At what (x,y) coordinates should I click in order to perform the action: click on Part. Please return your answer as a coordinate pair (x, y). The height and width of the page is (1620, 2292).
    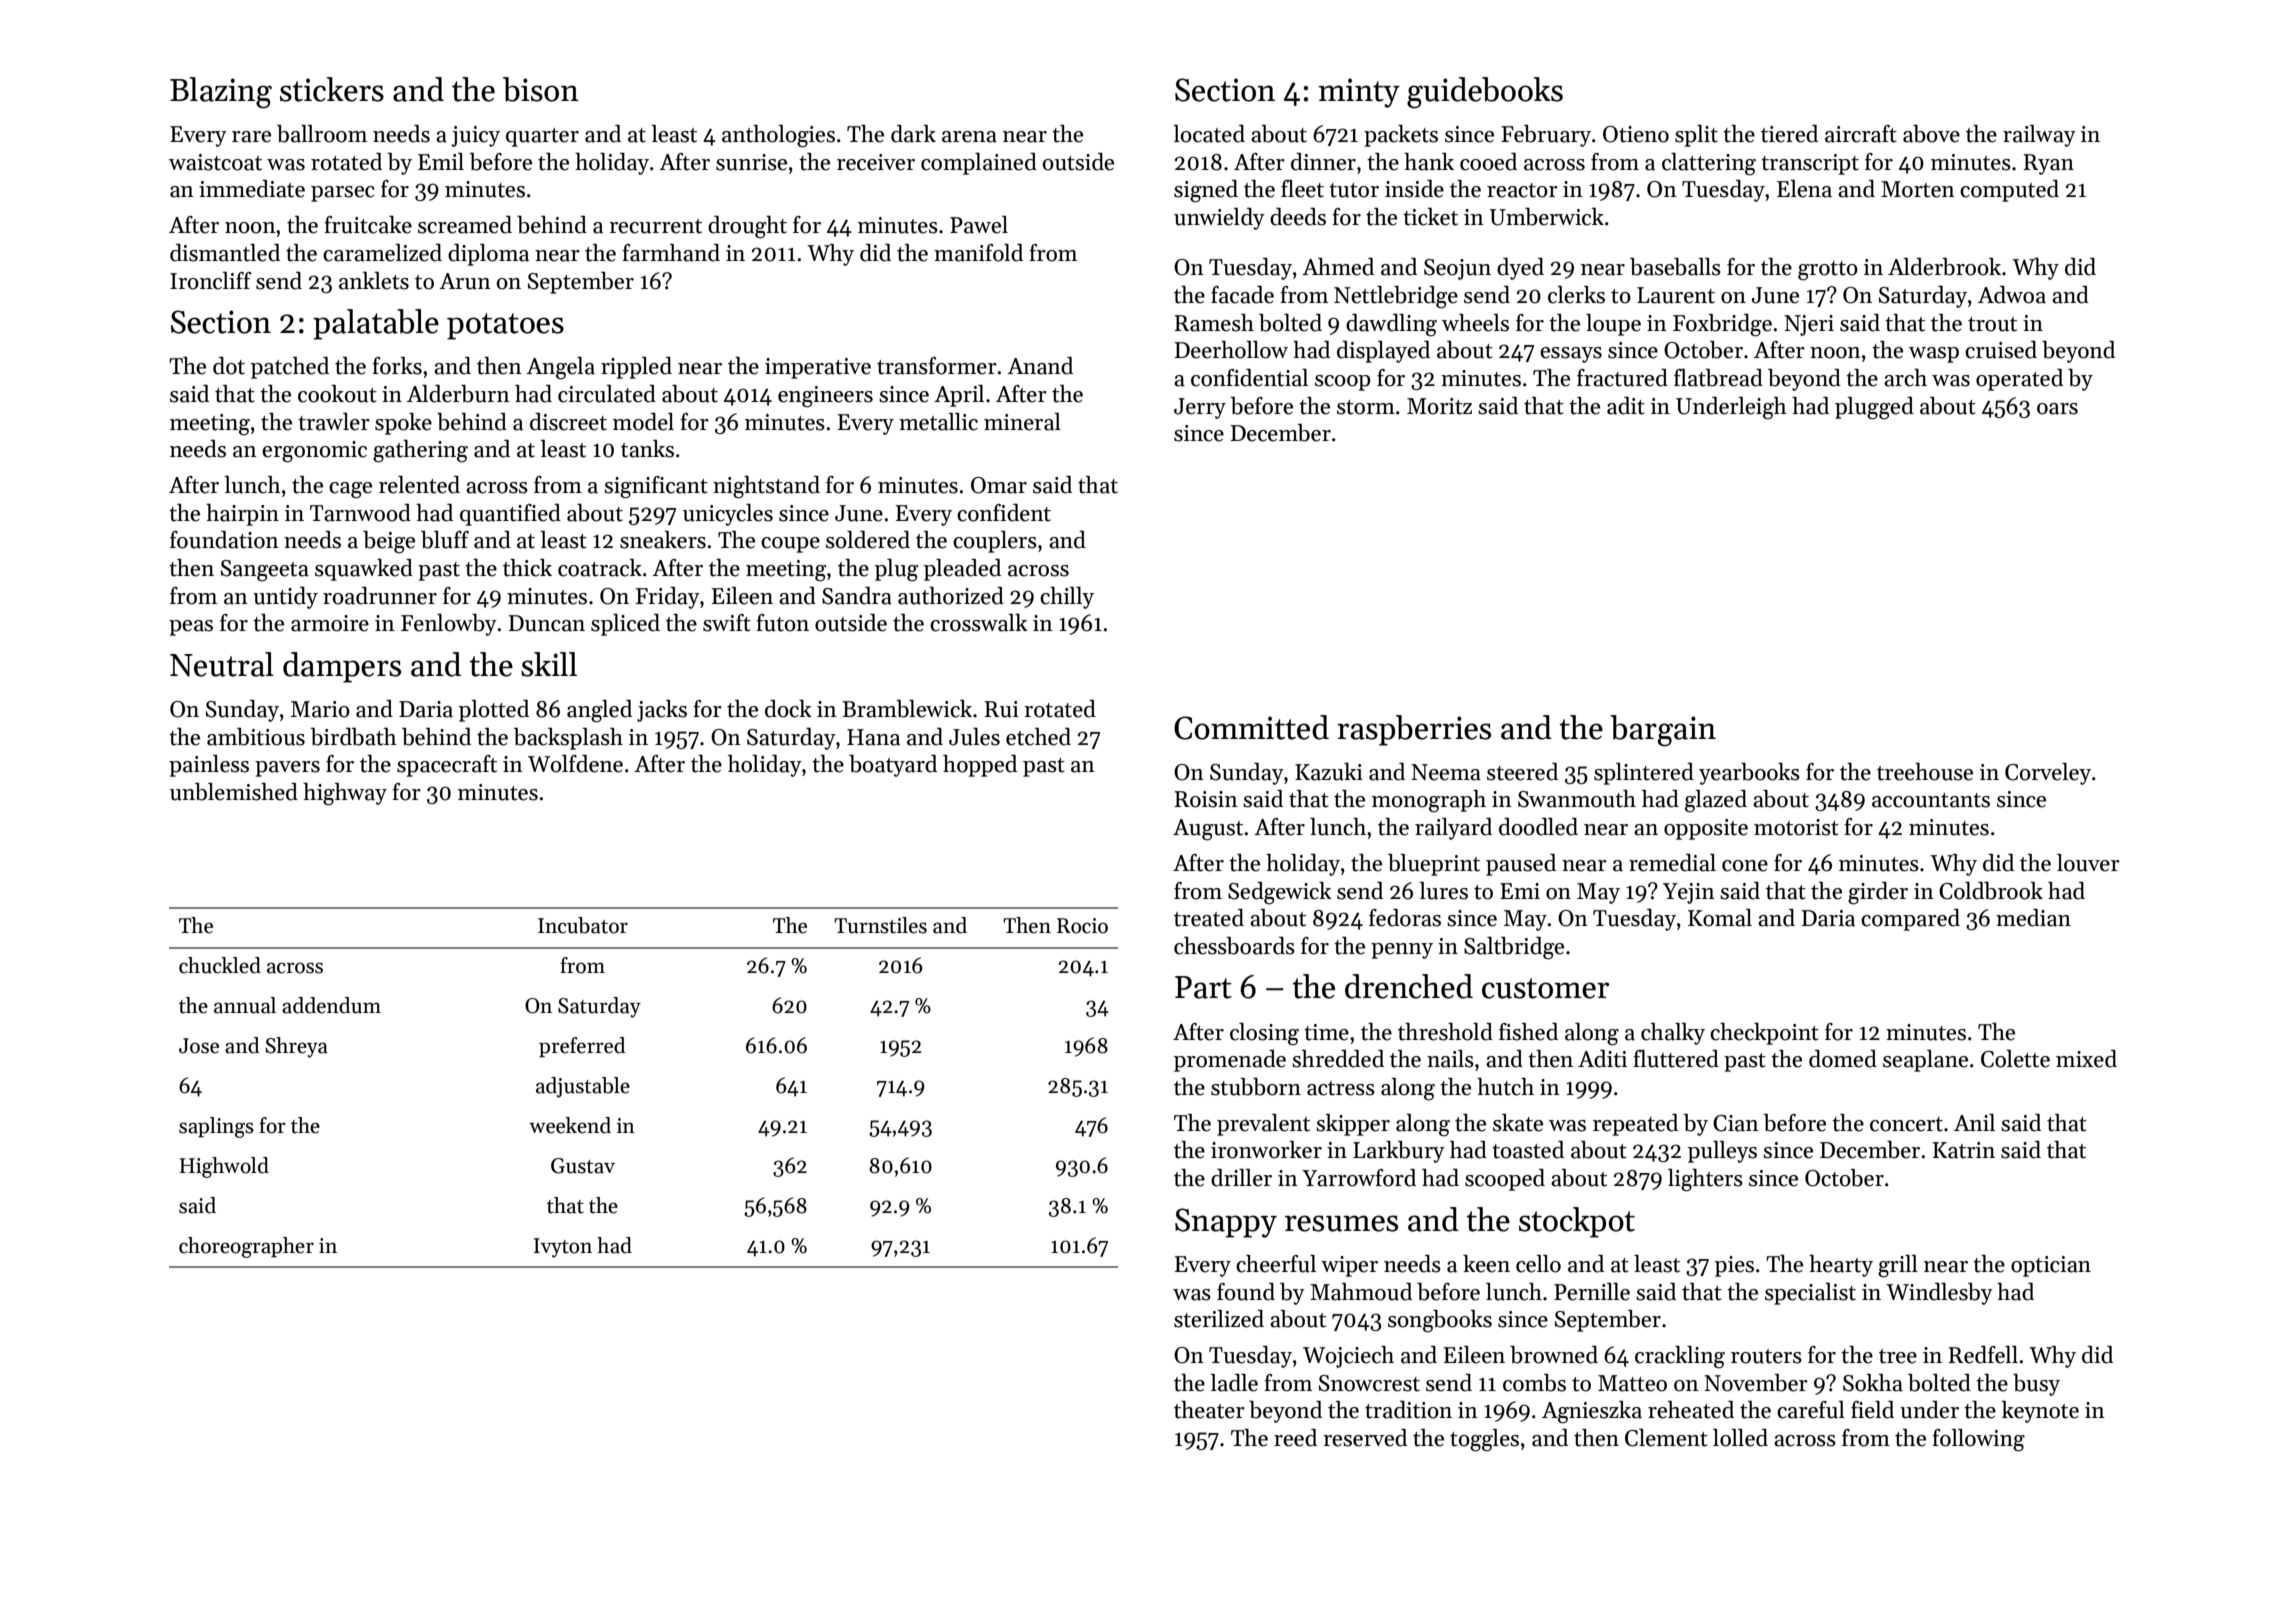
    Looking at the image, I should click on (1203, 987).
